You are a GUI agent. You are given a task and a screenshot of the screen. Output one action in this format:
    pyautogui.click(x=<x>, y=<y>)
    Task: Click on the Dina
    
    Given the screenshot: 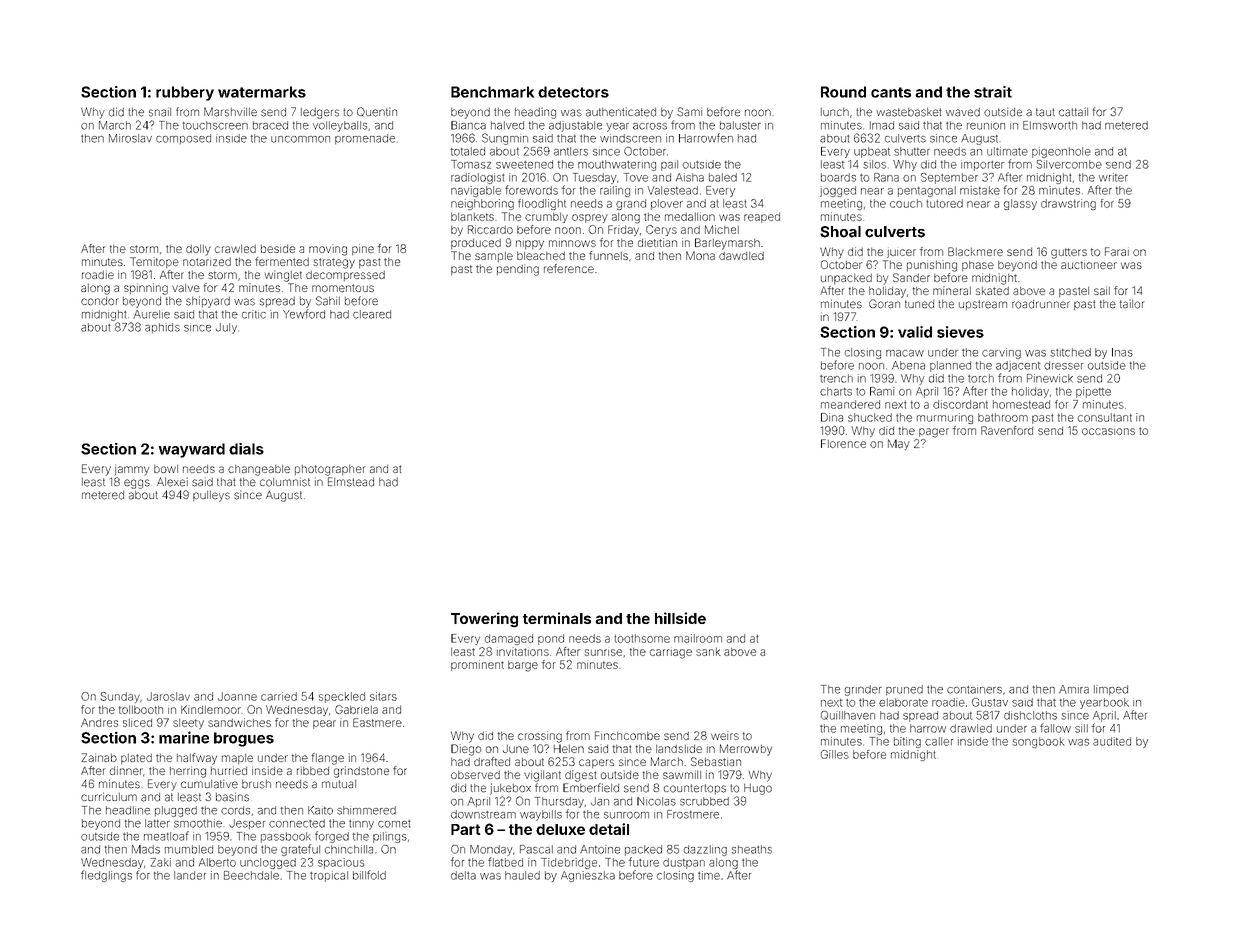 What is the action you would take?
    pyautogui.click(x=832, y=417)
